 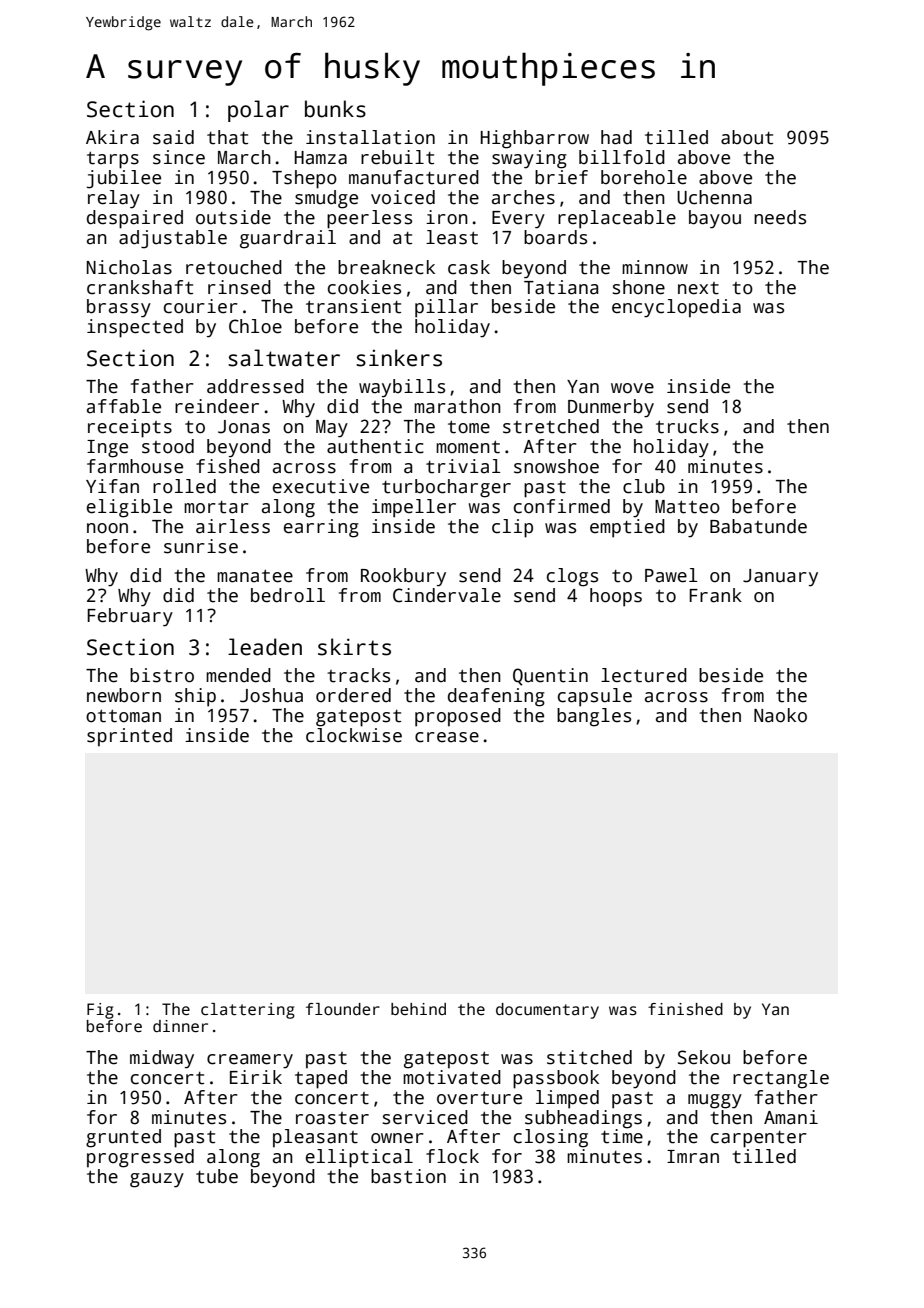 What do you see at coordinates (780, 578) in the image?
I see `January` at bounding box center [780, 578].
